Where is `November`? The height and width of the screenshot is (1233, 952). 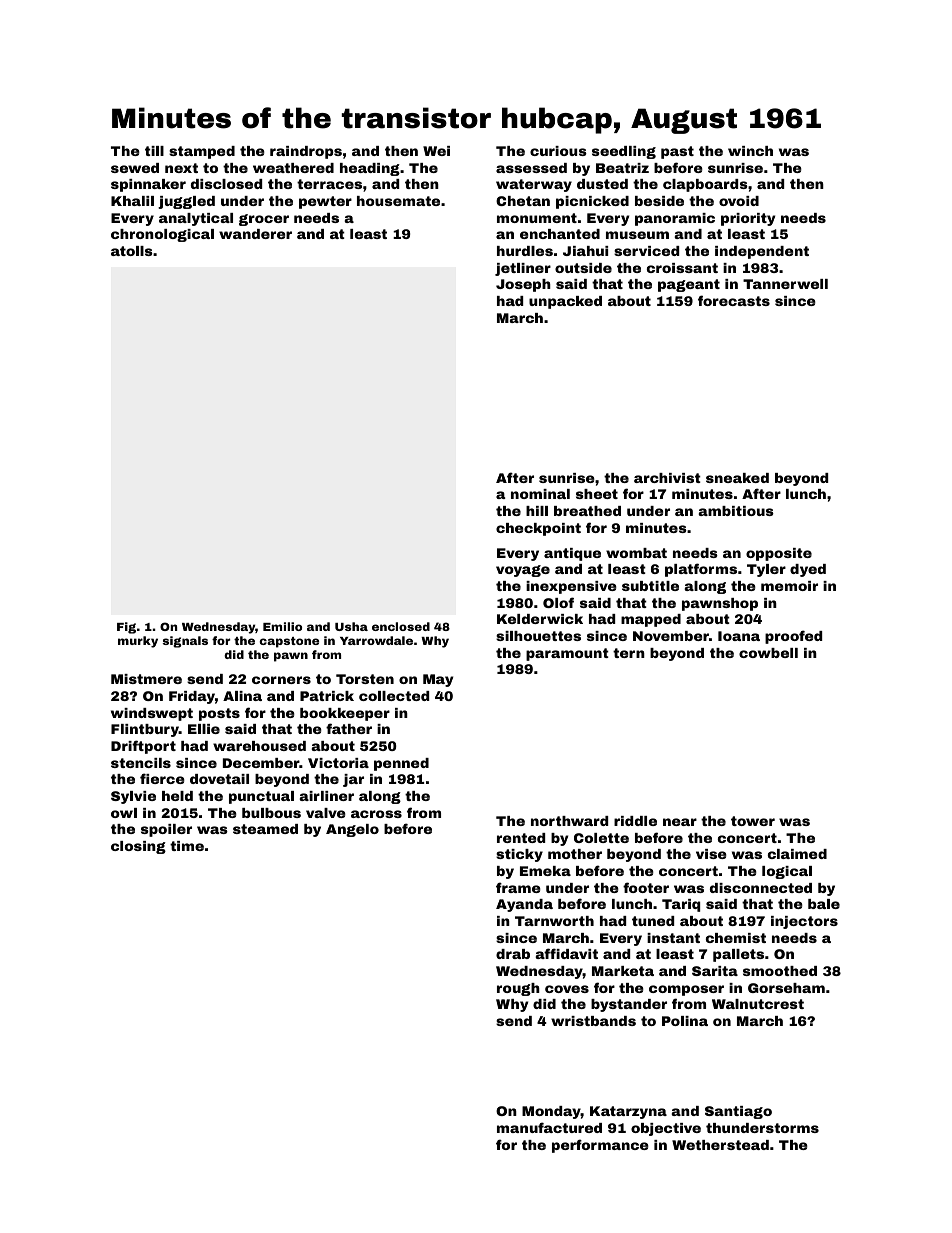
November is located at coordinates (671, 636).
